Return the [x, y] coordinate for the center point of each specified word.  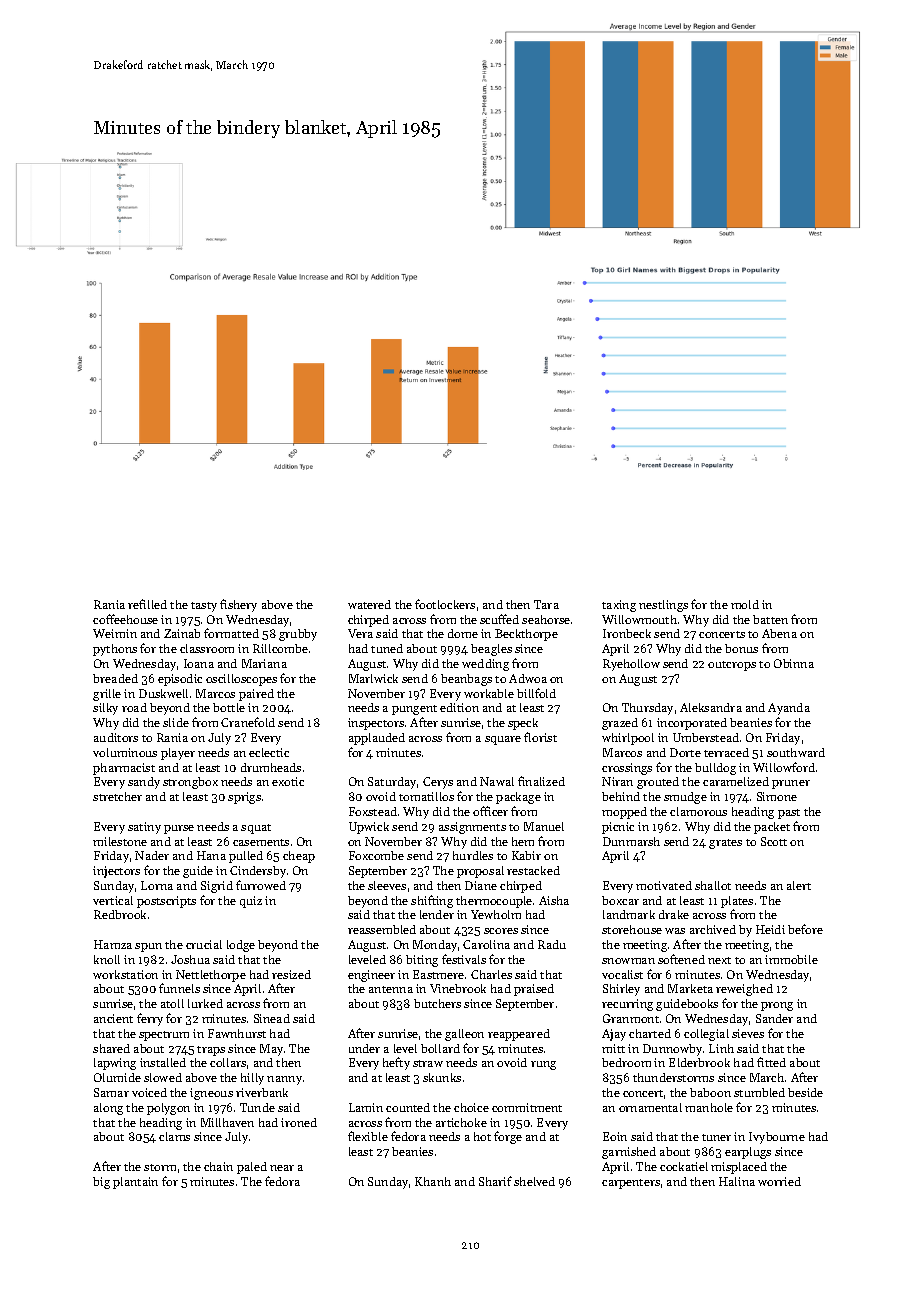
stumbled [759, 1092]
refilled [147, 604]
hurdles [473, 855]
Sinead [272, 1018]
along [108, 1109]
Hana [211, 855]
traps [211, 1051]
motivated [664, 885]
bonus [741, 648]
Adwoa [528, 678]
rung [543, 1065]
